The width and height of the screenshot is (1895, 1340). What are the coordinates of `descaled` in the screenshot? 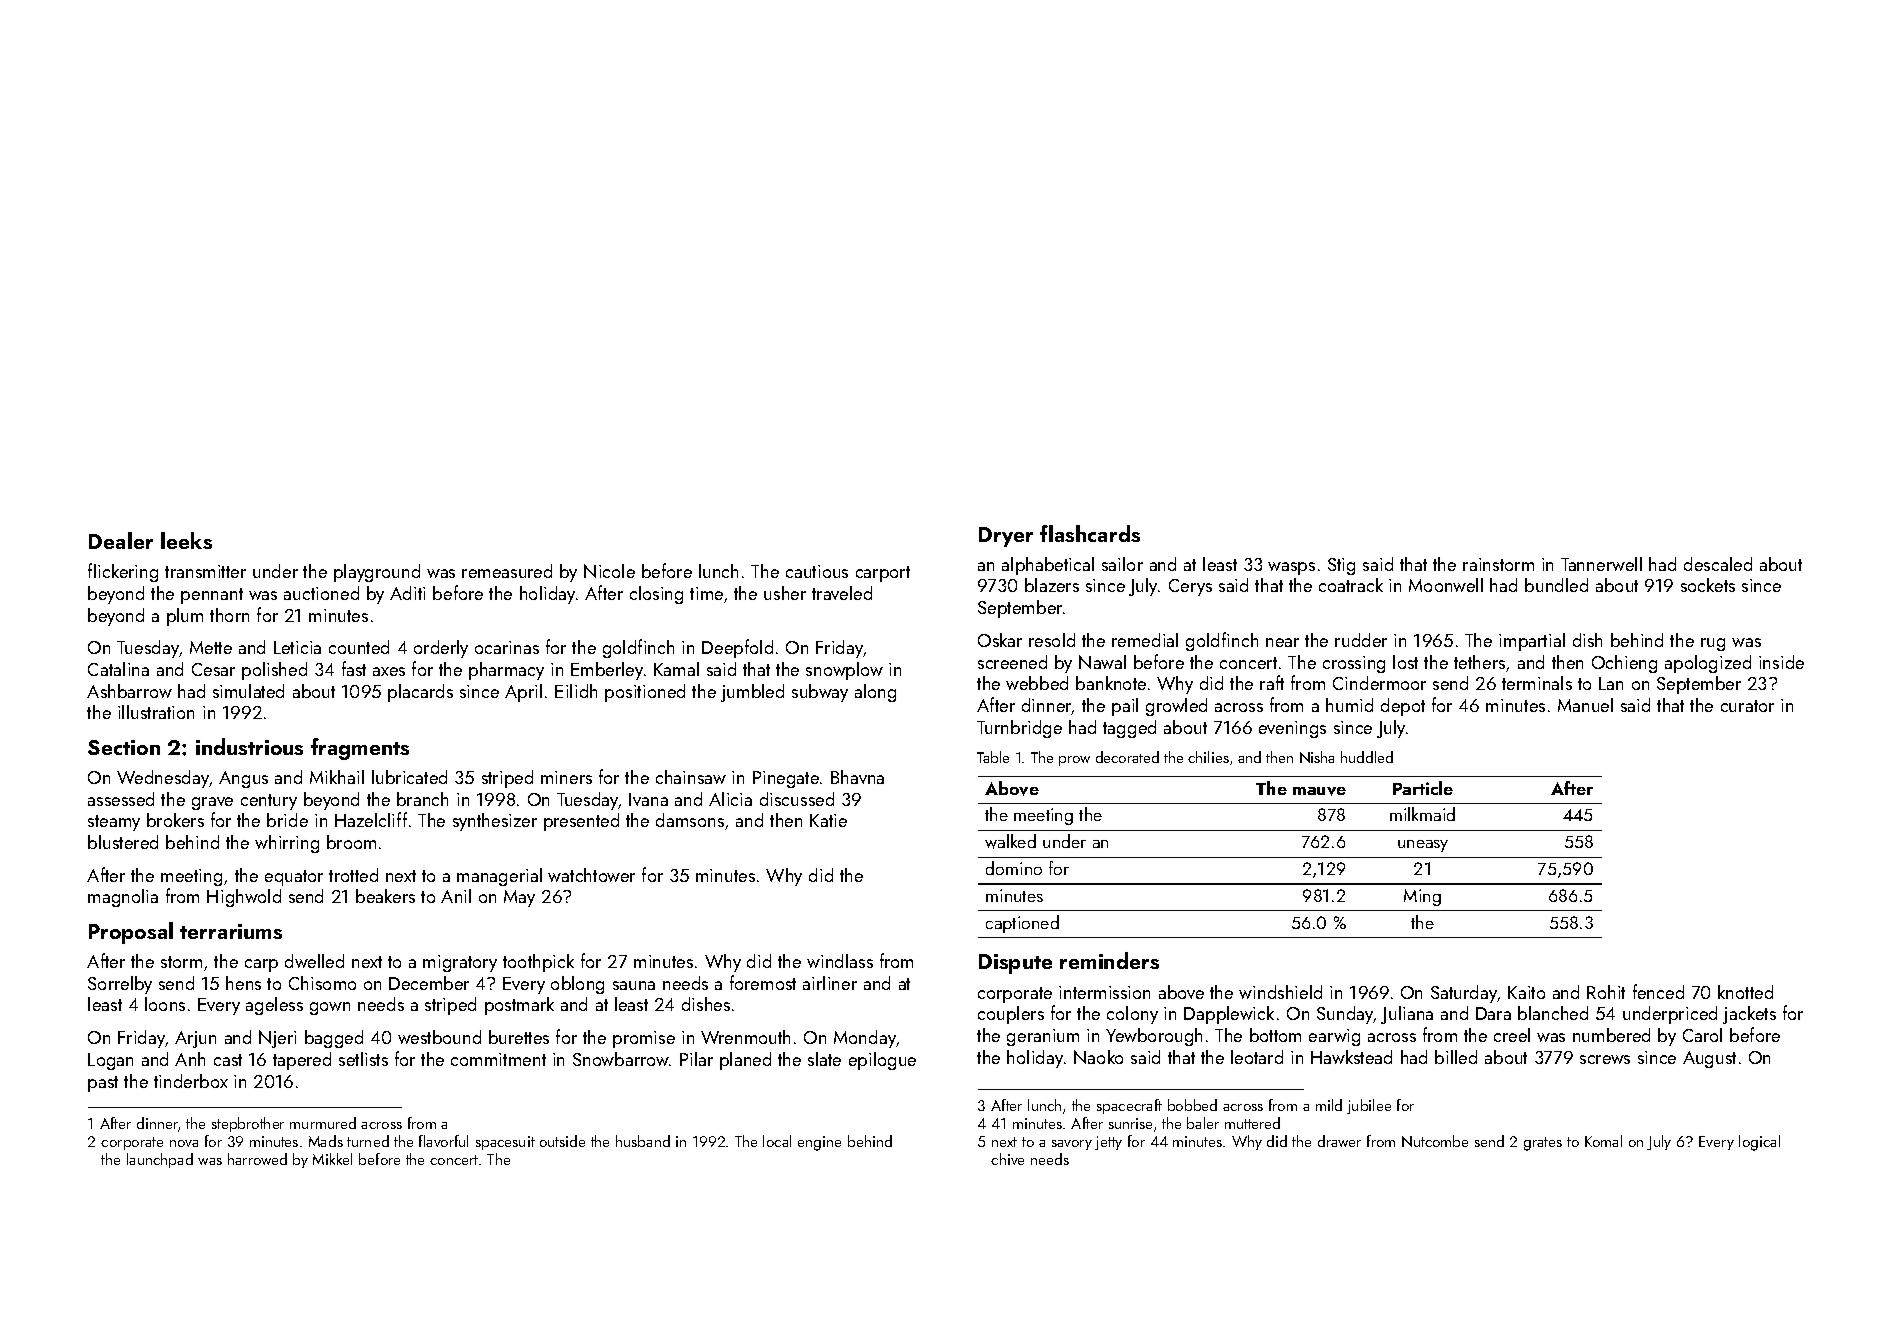 It's located at (1718, 564).
